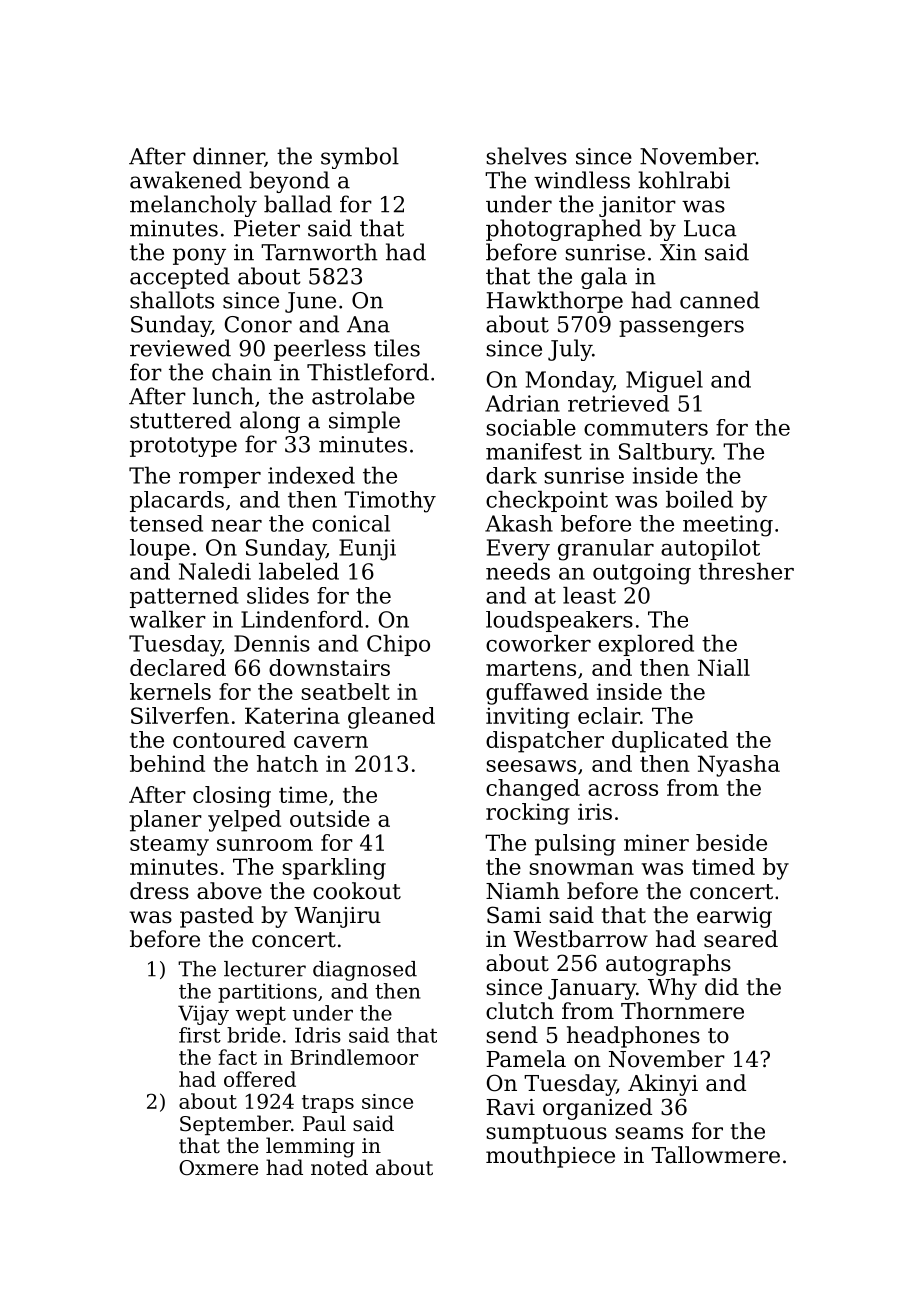 The width and height of the page is (924, 1311). I want to click on Chipo, so click(398, 645).
